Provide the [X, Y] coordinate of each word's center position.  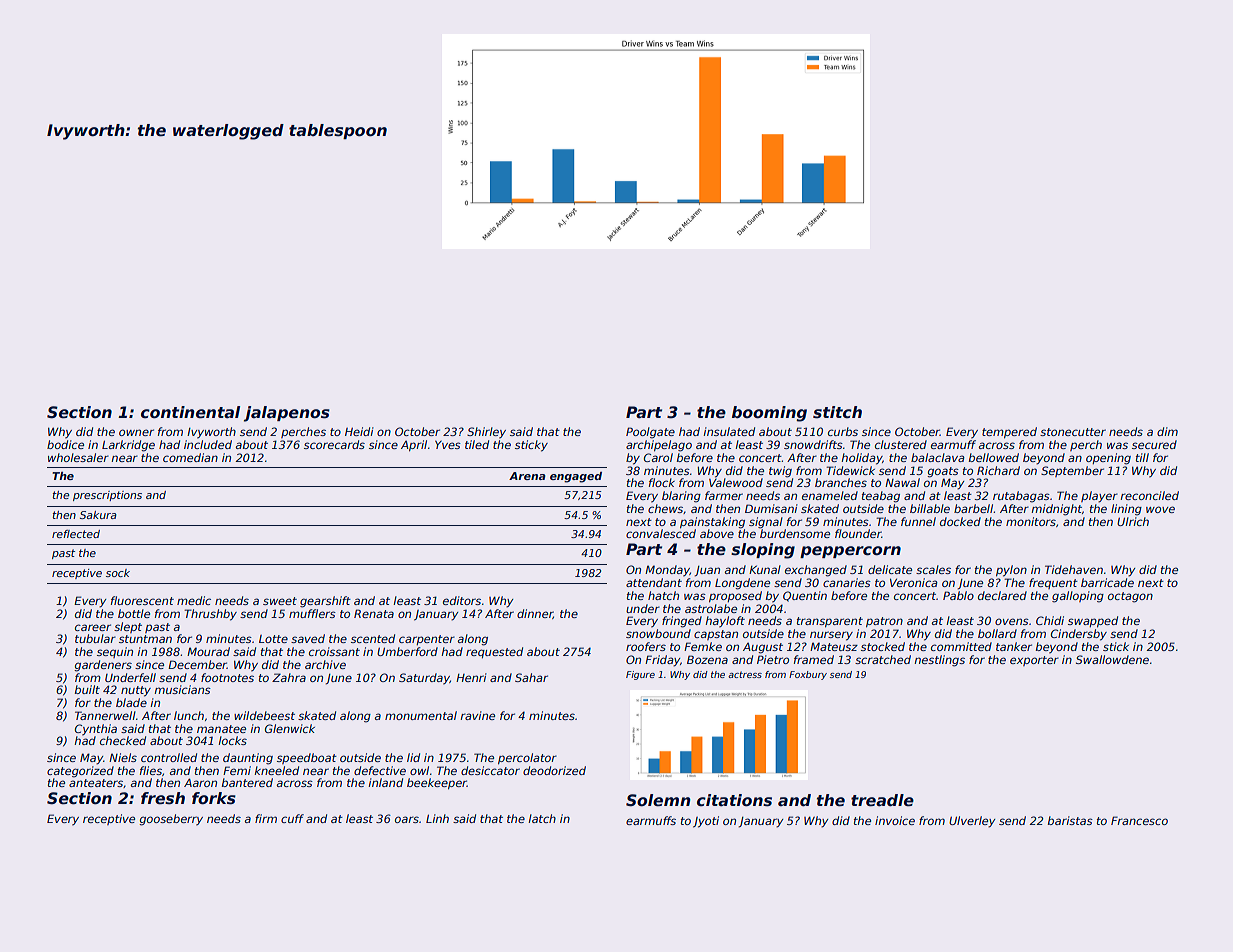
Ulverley [972, 822]
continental [190, 412]
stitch [837, 412]
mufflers [312, 613]
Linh [437, 818]
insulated [729, 431]
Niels [123, 757]
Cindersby [1079, 635]
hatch [663, 595]
